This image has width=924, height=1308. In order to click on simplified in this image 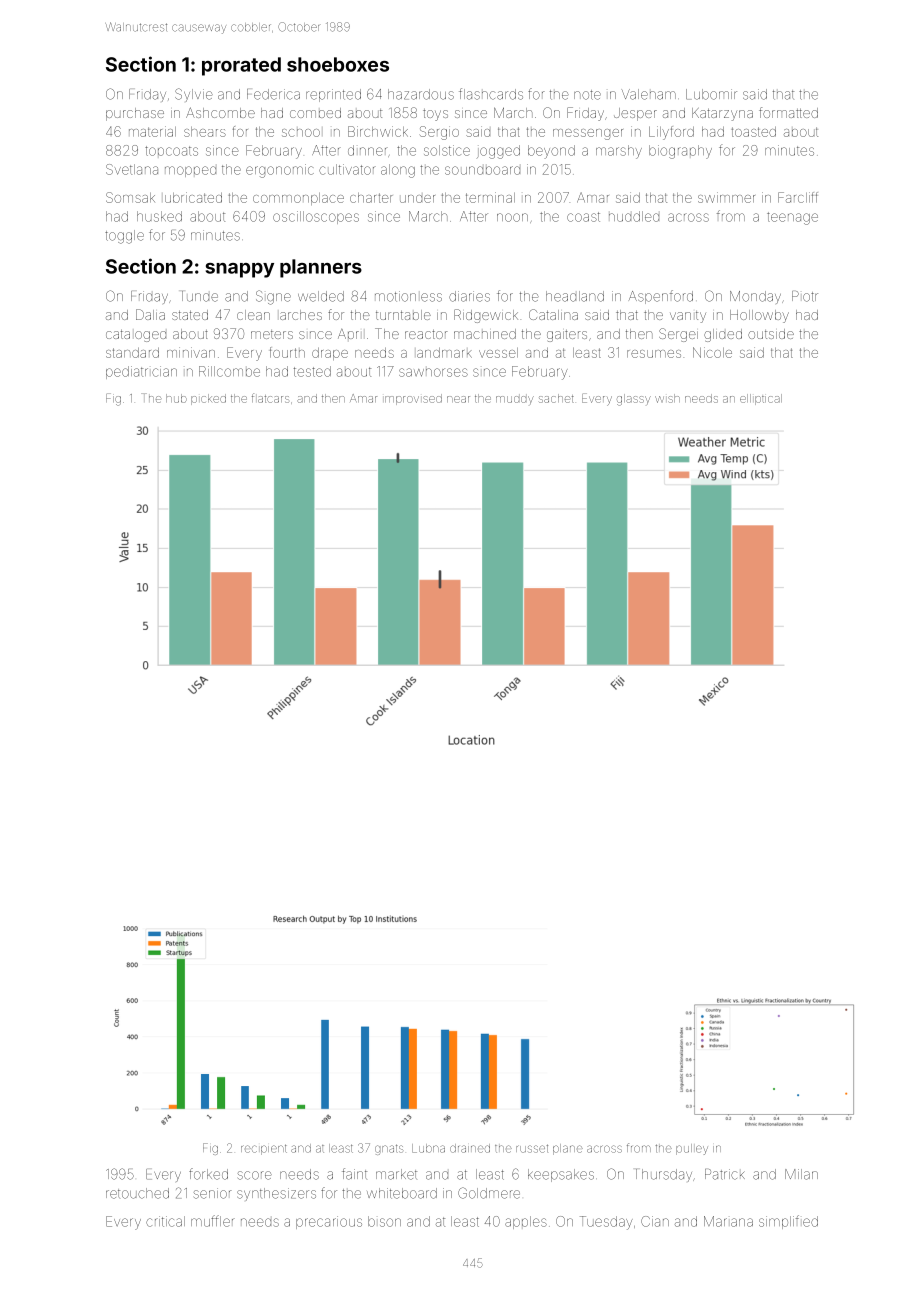, I will do `click(788, 1222)`.
